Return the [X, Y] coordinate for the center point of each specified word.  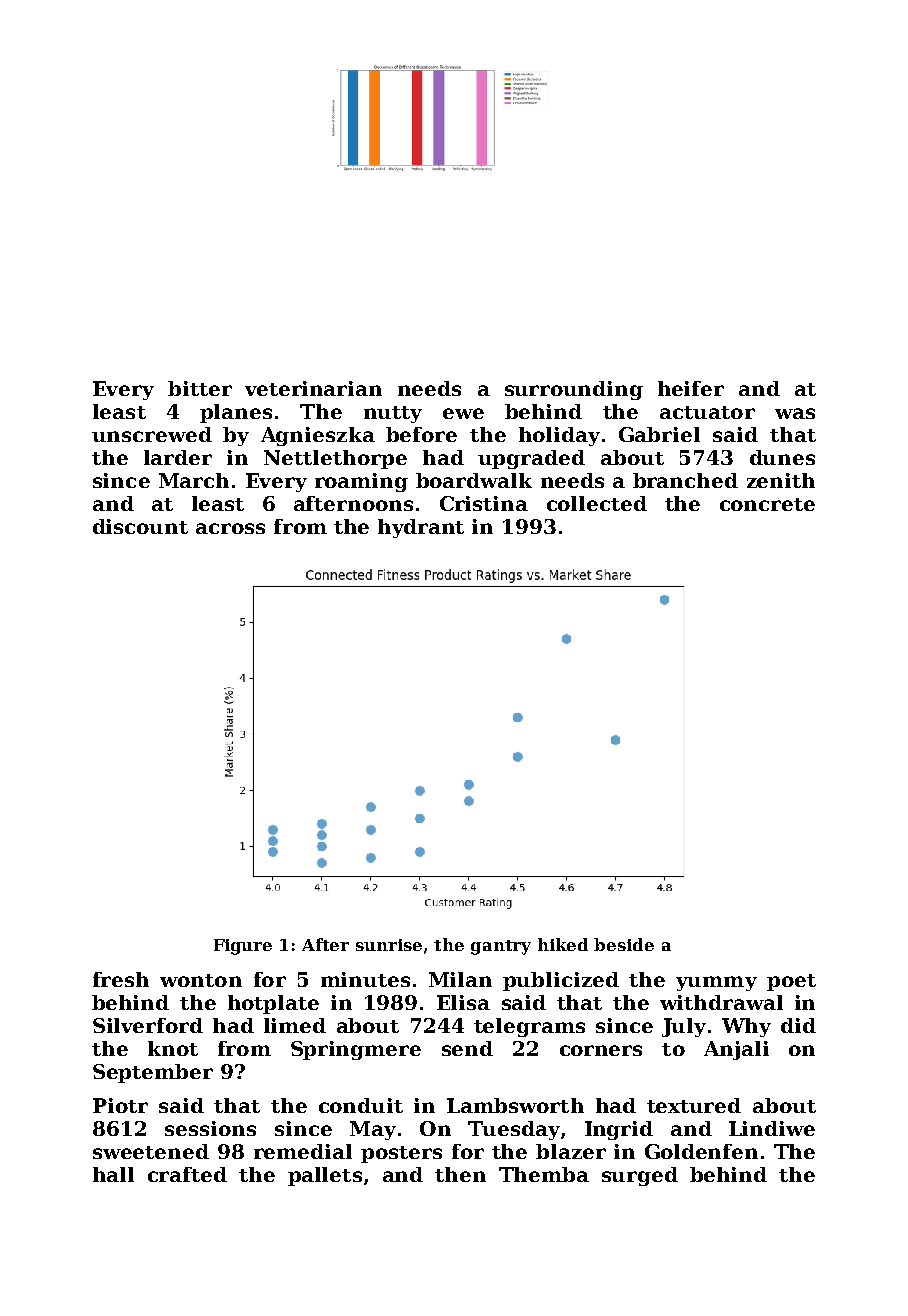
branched [685, 480]
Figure [243, 947]
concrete [767, 504]
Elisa [463, 1002]
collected [597, 503]
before [421, 434]
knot [173, 1048]
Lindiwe [772, 1128]
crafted [187, 1174]
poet [791, 982]
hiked [563, 944]
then [460, 1174]
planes [236, 413]
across [230, 528]
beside [624, 944]
